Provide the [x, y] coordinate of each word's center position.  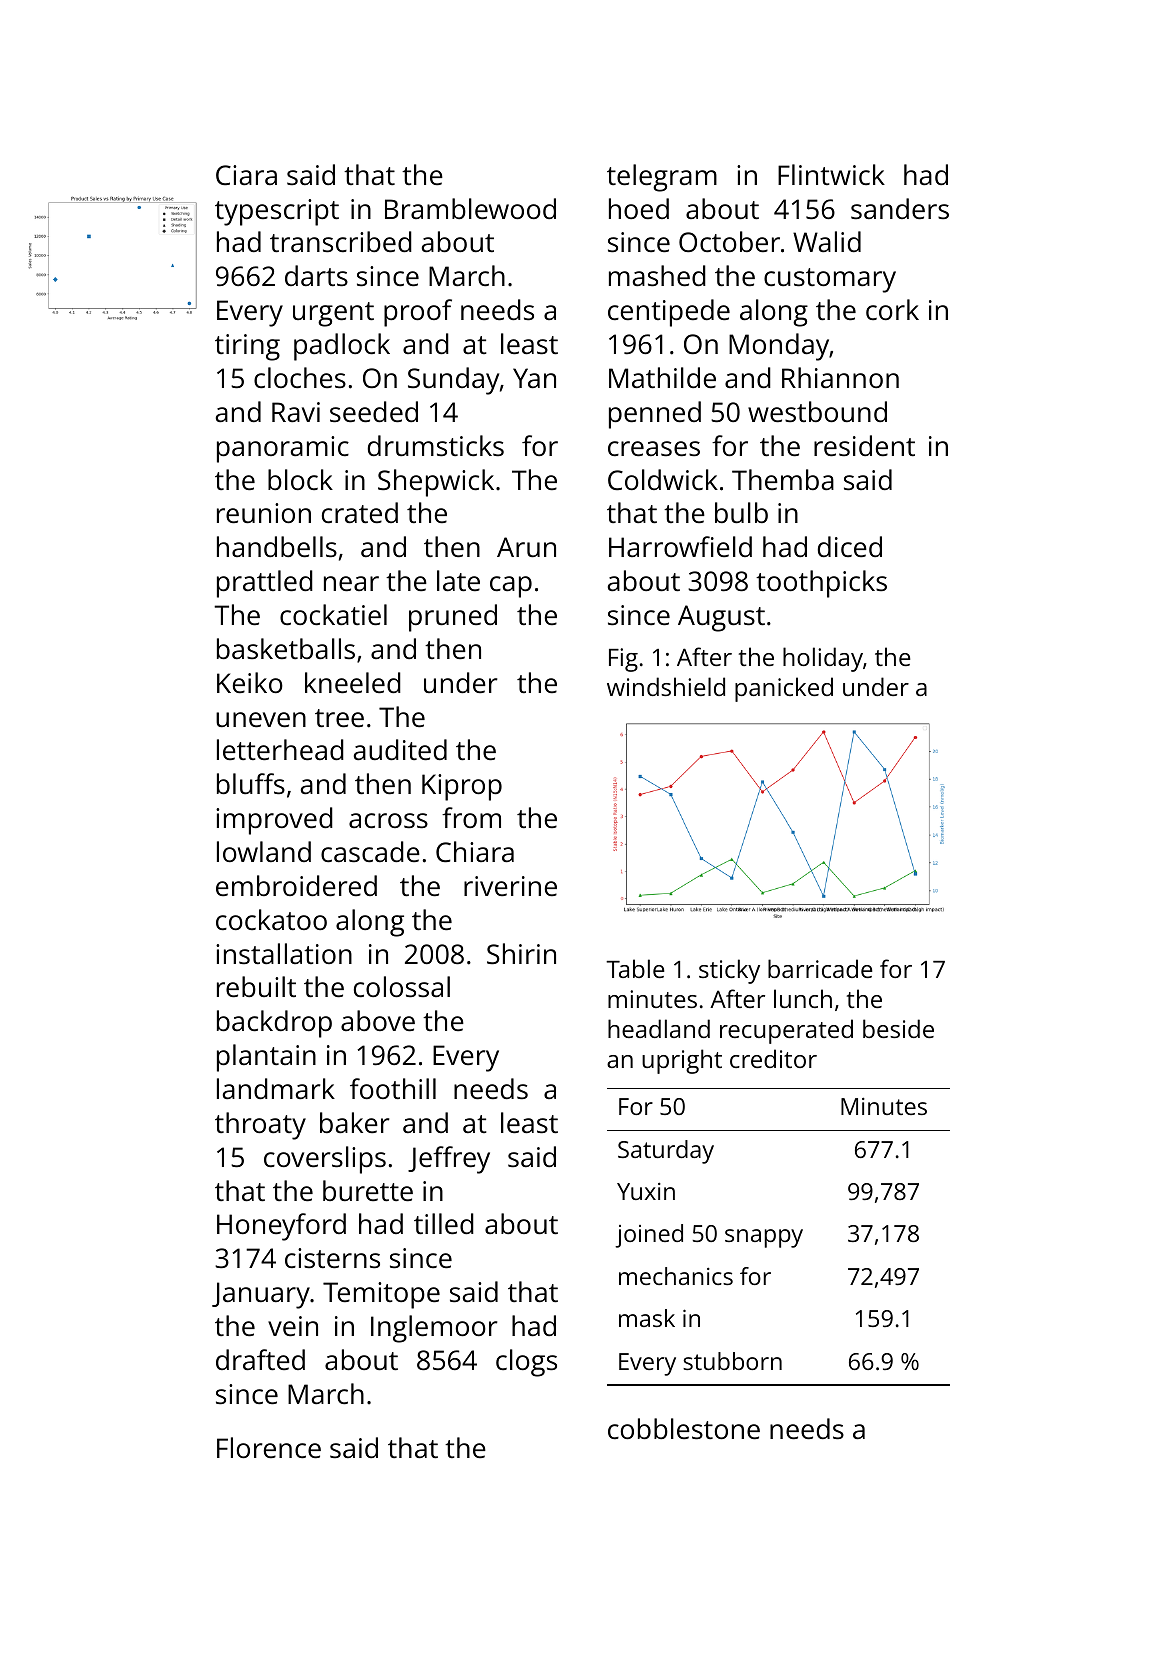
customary [830, 280]
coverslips [325, 1160]
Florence [269, 1448]
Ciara [246, 175]
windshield [666, 686]
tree [339, 718]
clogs [526, 1363]
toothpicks [821, 584]
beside [898, 1028]
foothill [393, 1088]
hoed [639, 208]
